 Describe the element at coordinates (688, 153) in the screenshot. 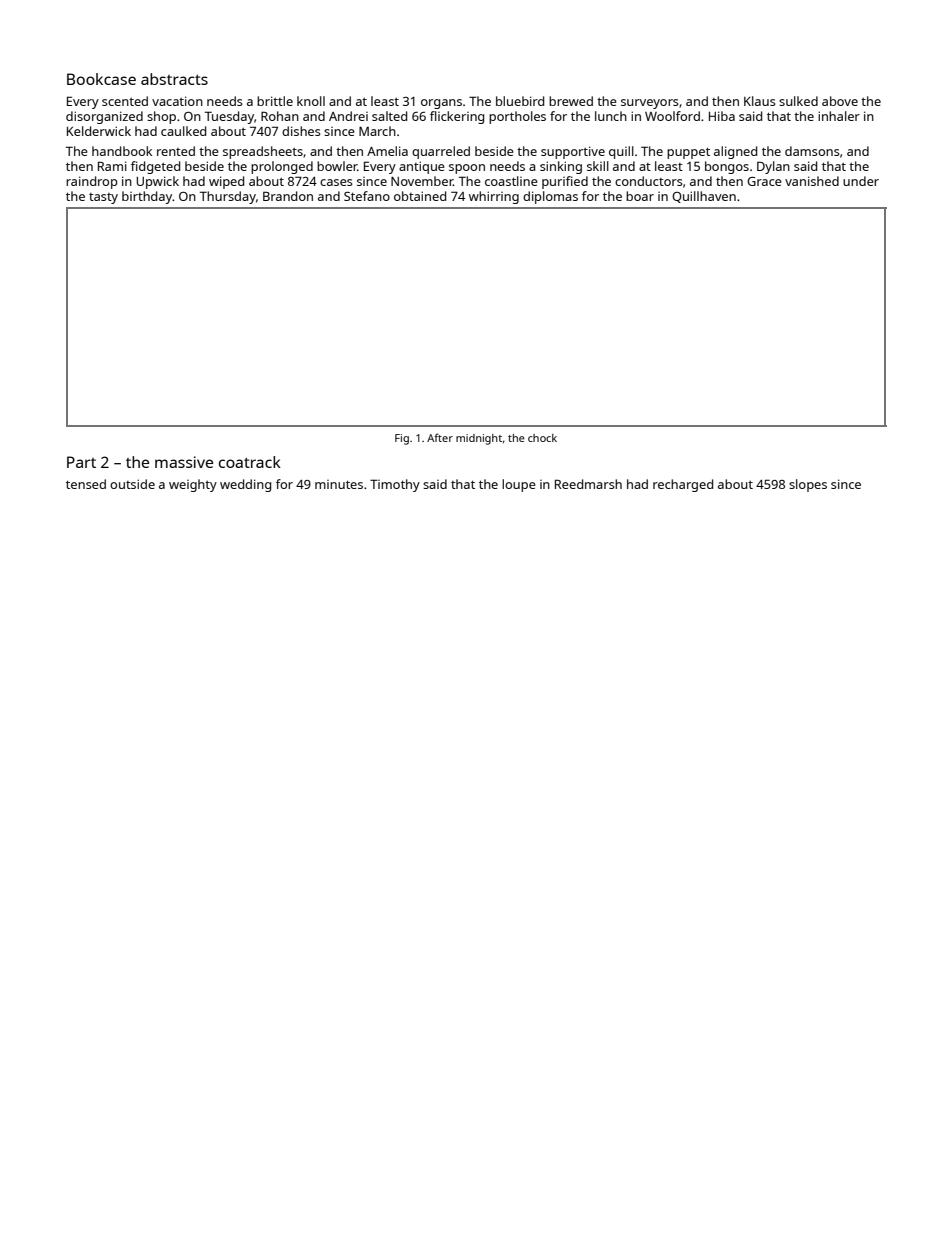

I see `puppet` at that location.
